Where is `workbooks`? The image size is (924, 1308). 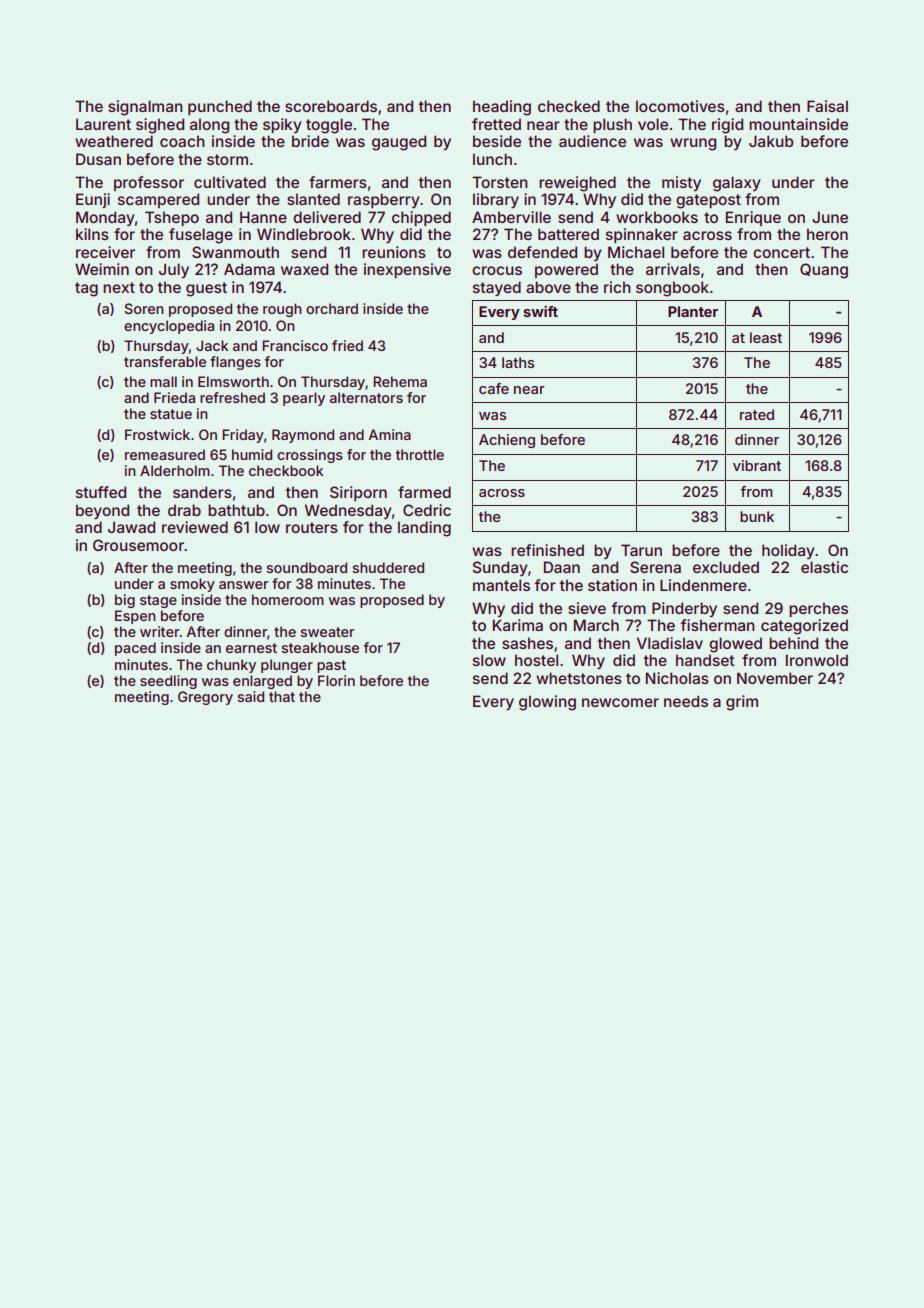 workbooks is located at coordinates (657, 217).
